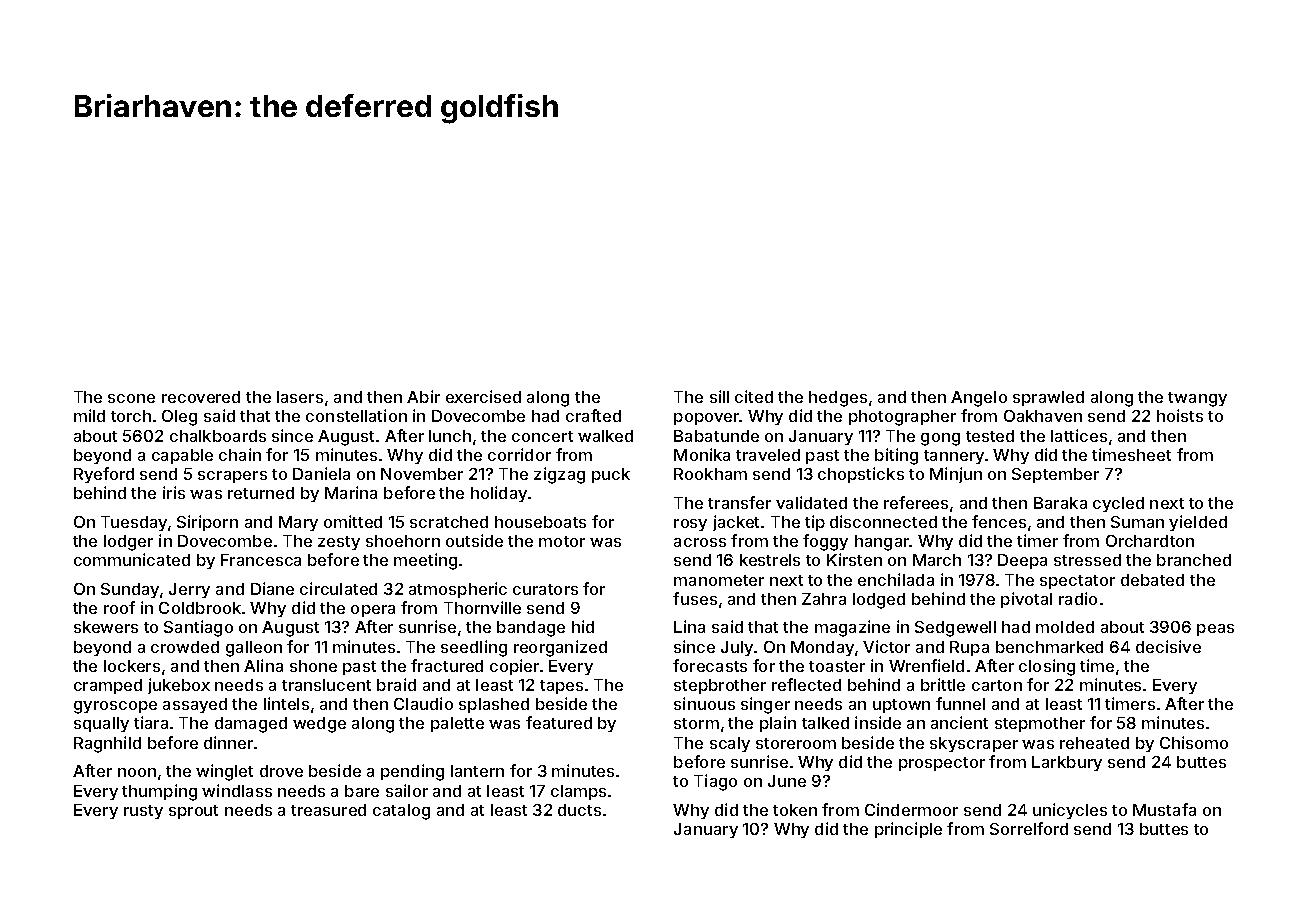 The image size is (1308, 924). What do you see at coordinates (159, 792) in the screenshot?
I see `thumping` at bounding box center [159, 792].
